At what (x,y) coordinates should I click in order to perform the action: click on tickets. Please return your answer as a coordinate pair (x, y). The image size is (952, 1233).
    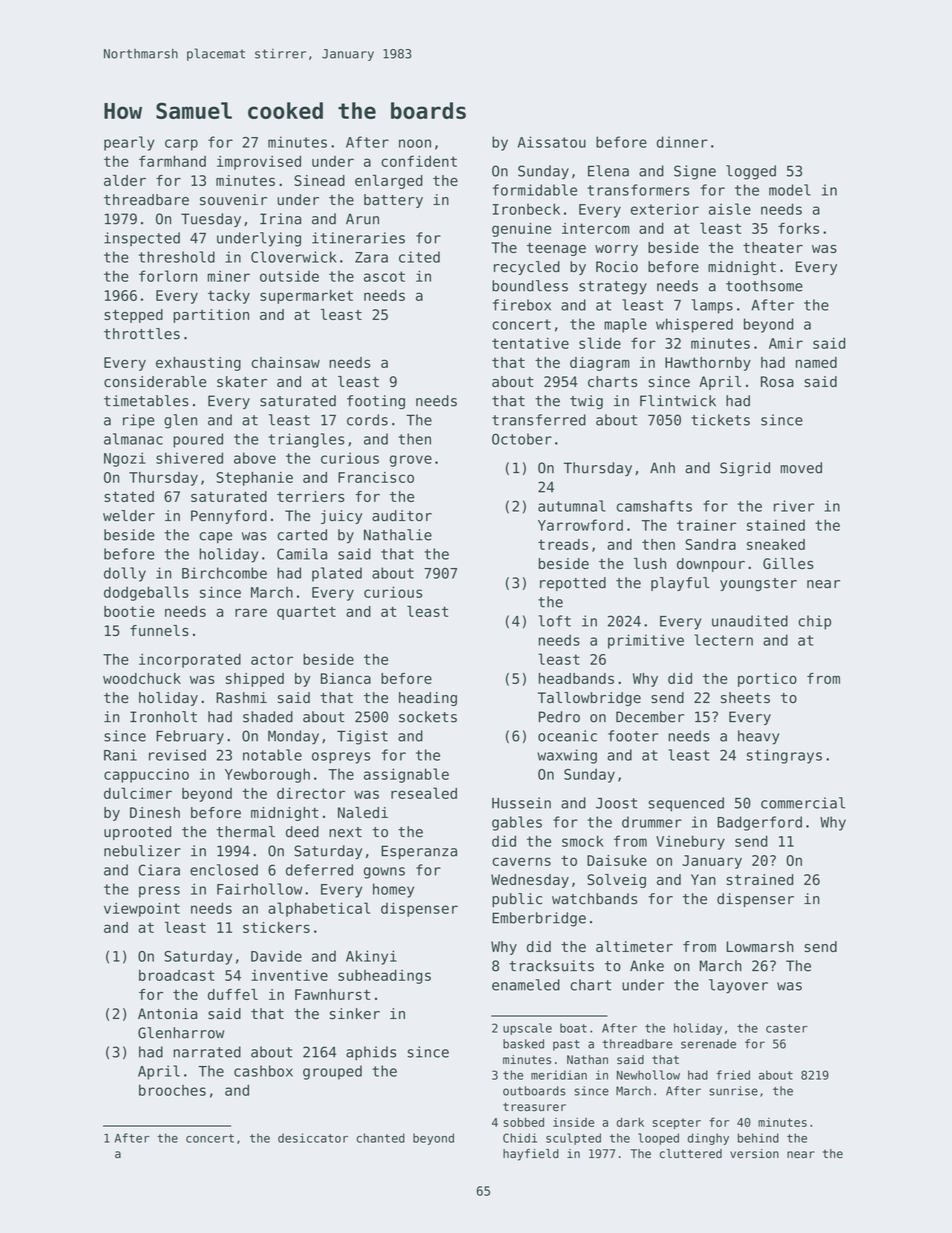
    Looking at the image, I should click on (720, 420).
